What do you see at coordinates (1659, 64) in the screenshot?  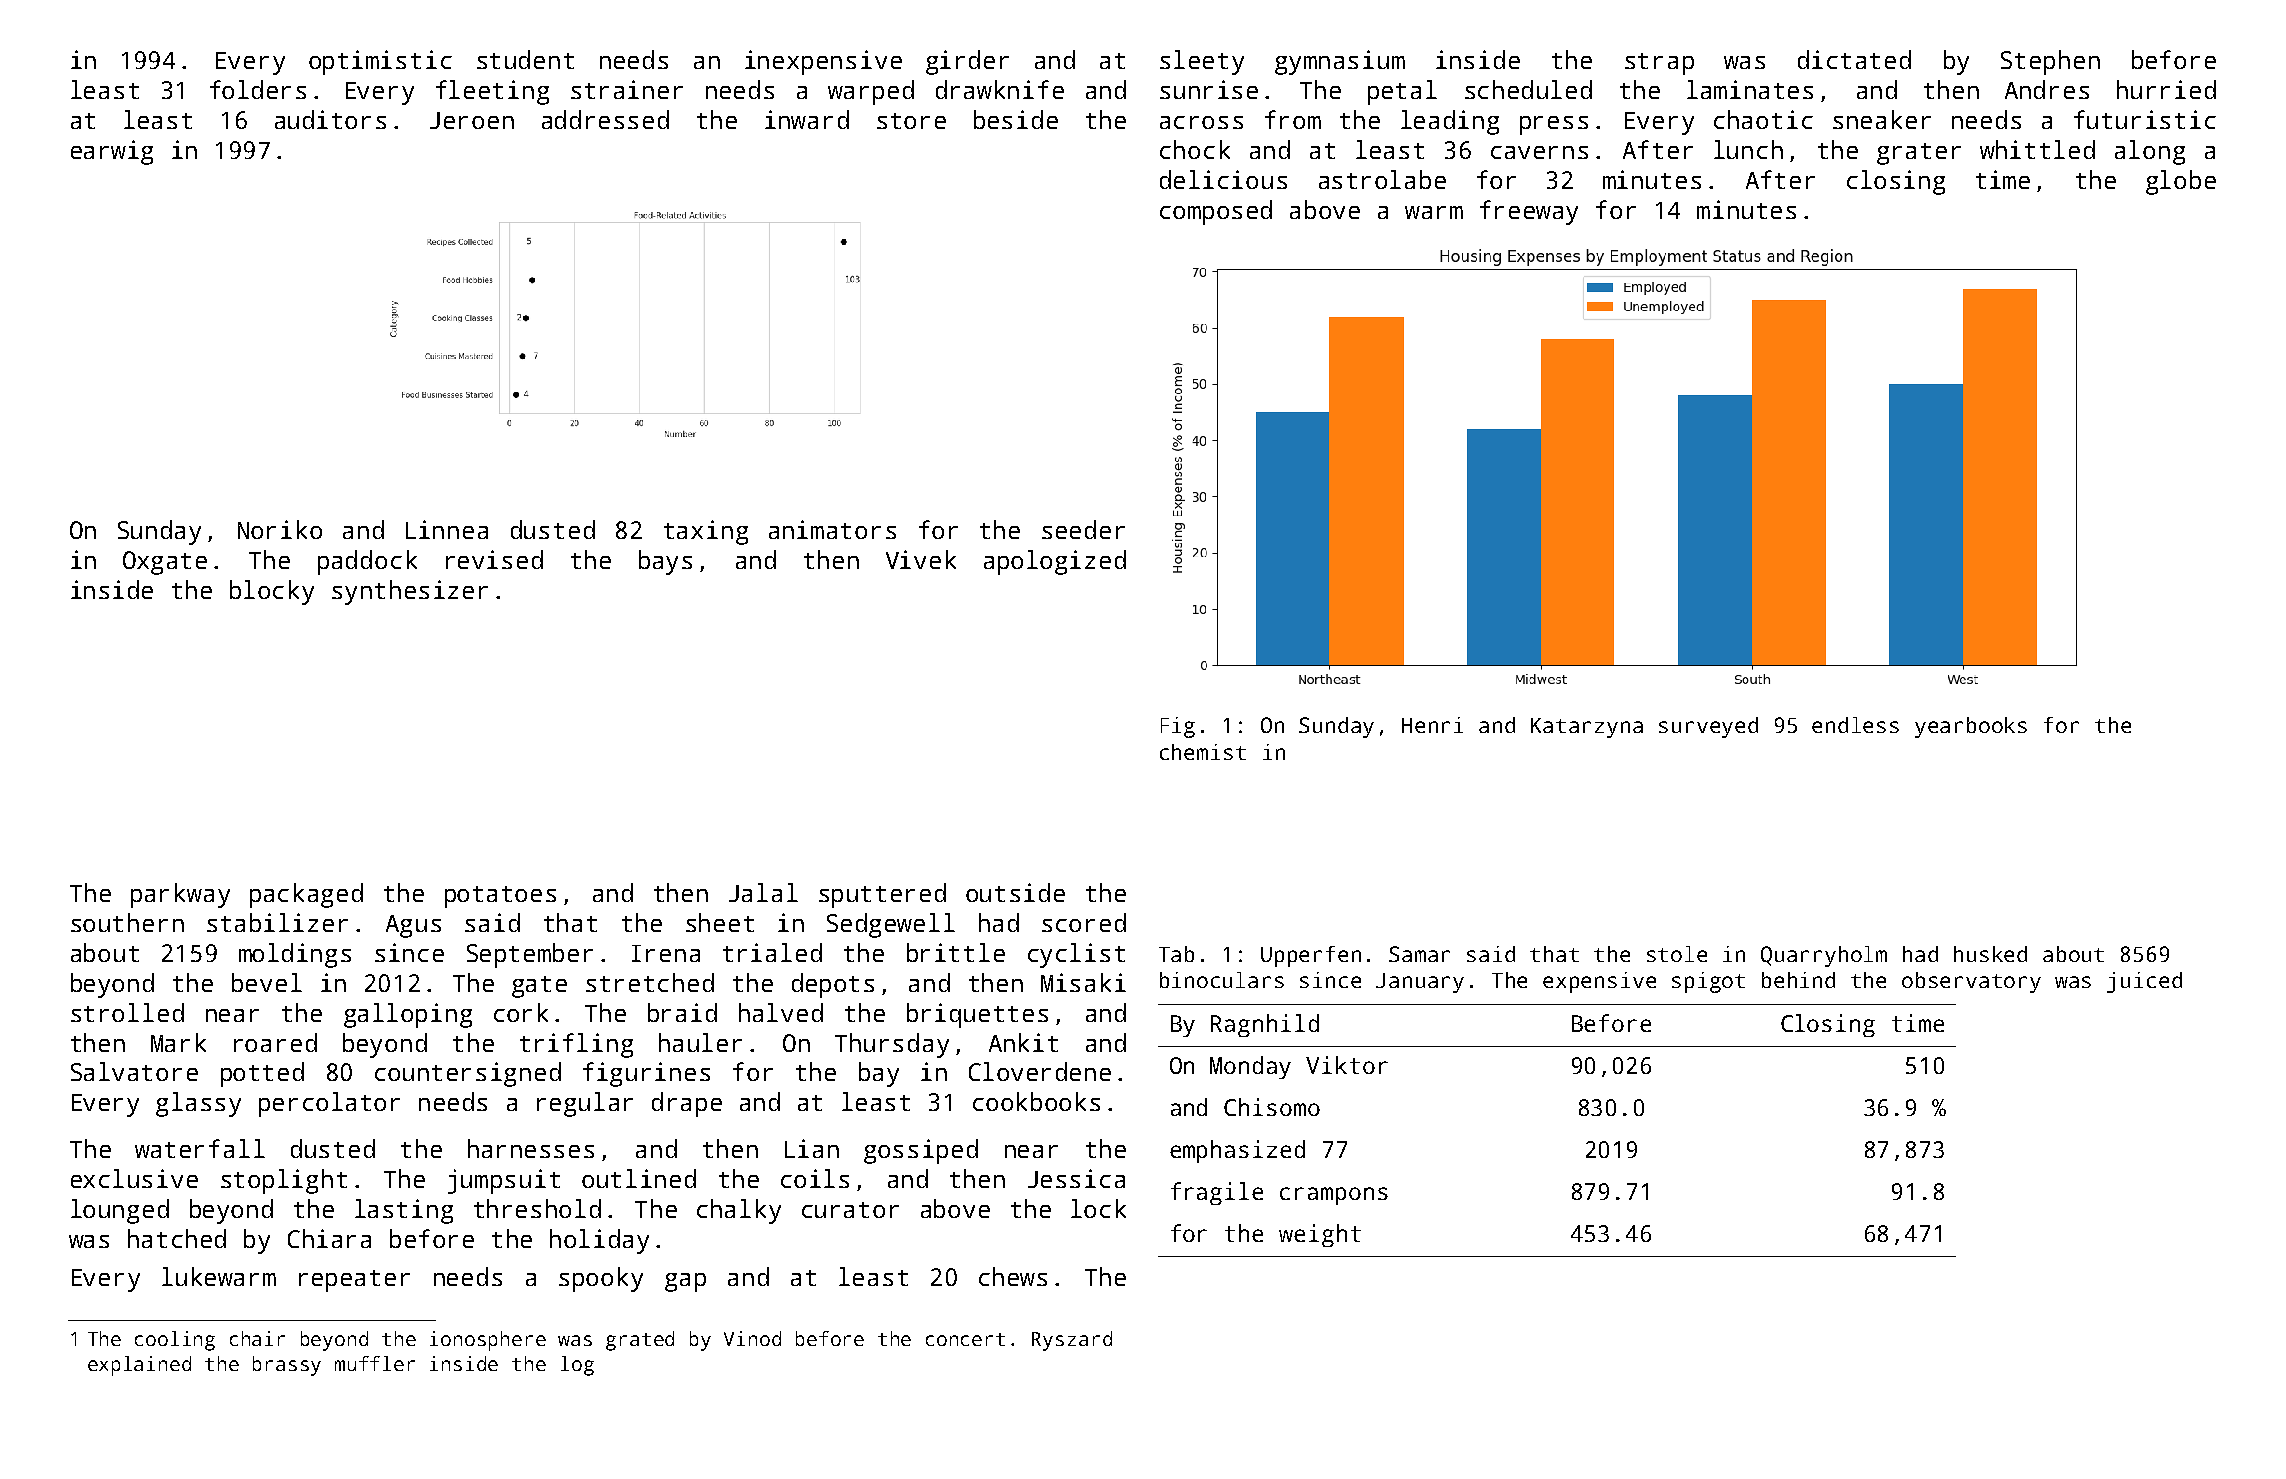 I see `strap` at bounding box center [1659, 64].
